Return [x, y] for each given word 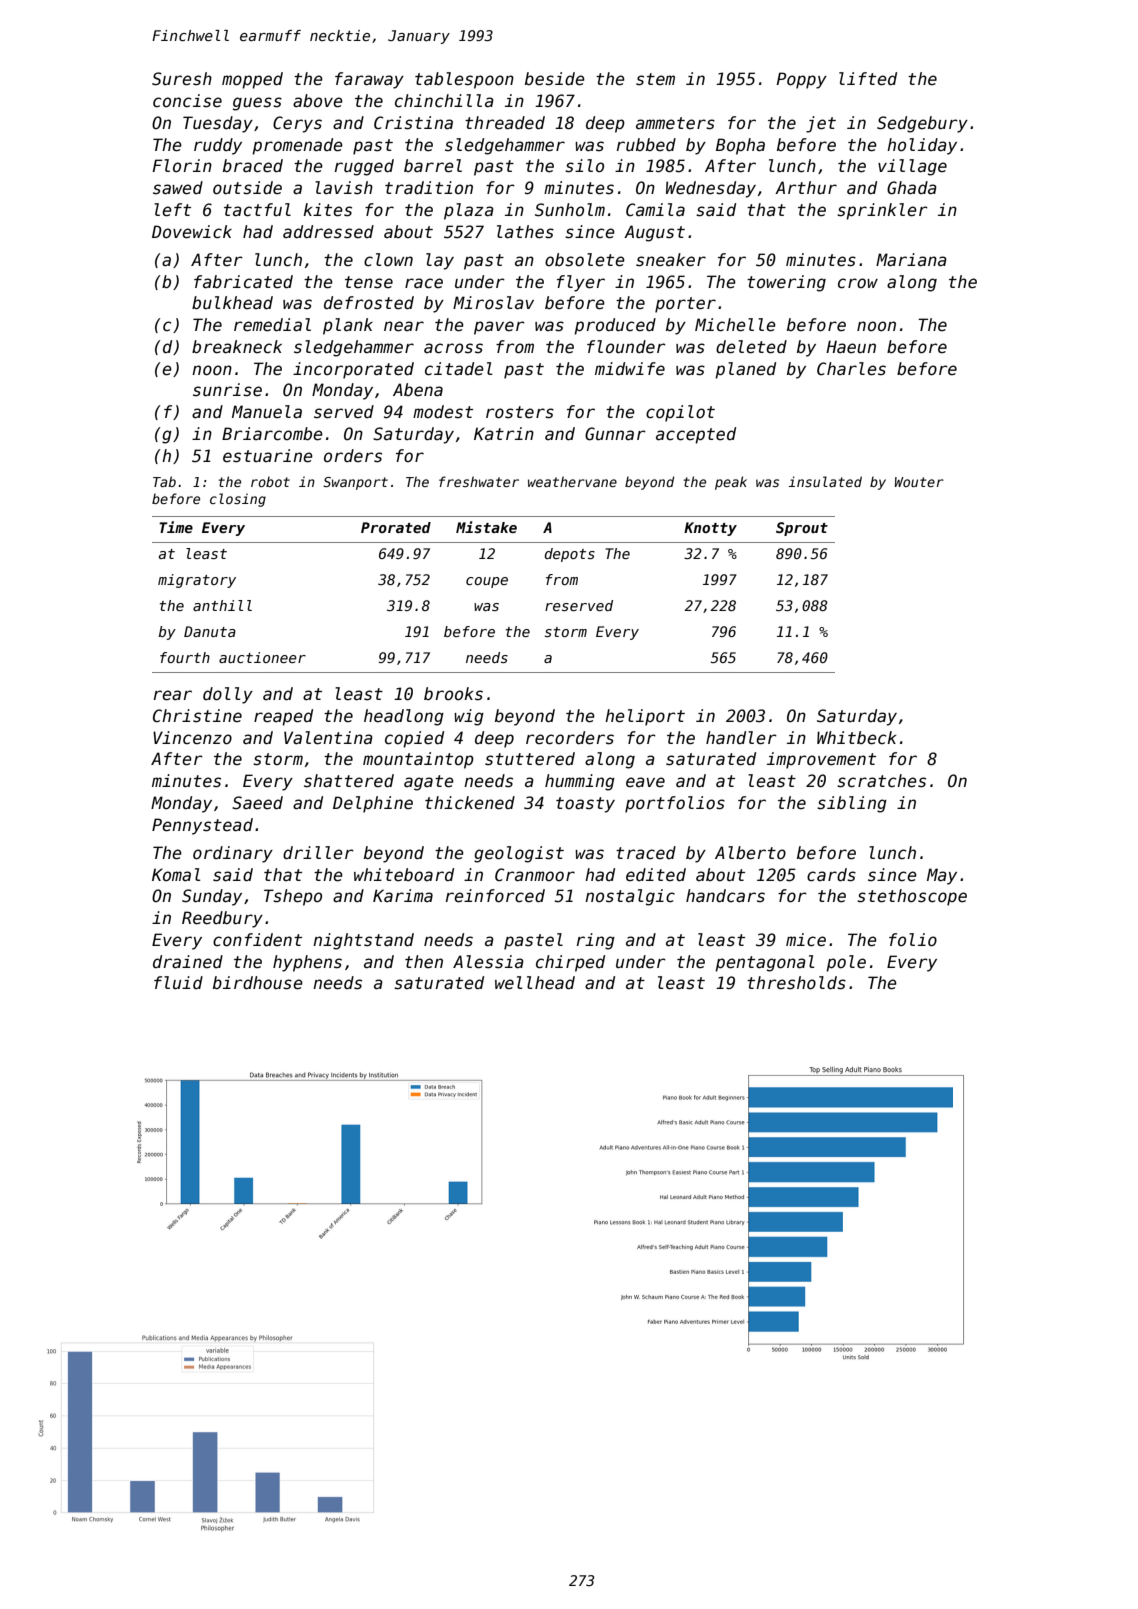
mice [806, 940]
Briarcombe [272, 434]
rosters [520, 412]
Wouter [919, 482]
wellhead [535, 983]
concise [187, 101]
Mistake [486, 527]
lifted [868, 79]
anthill [222, 605]
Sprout [802, 529]
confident [257, 940]
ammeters [675, 123]
